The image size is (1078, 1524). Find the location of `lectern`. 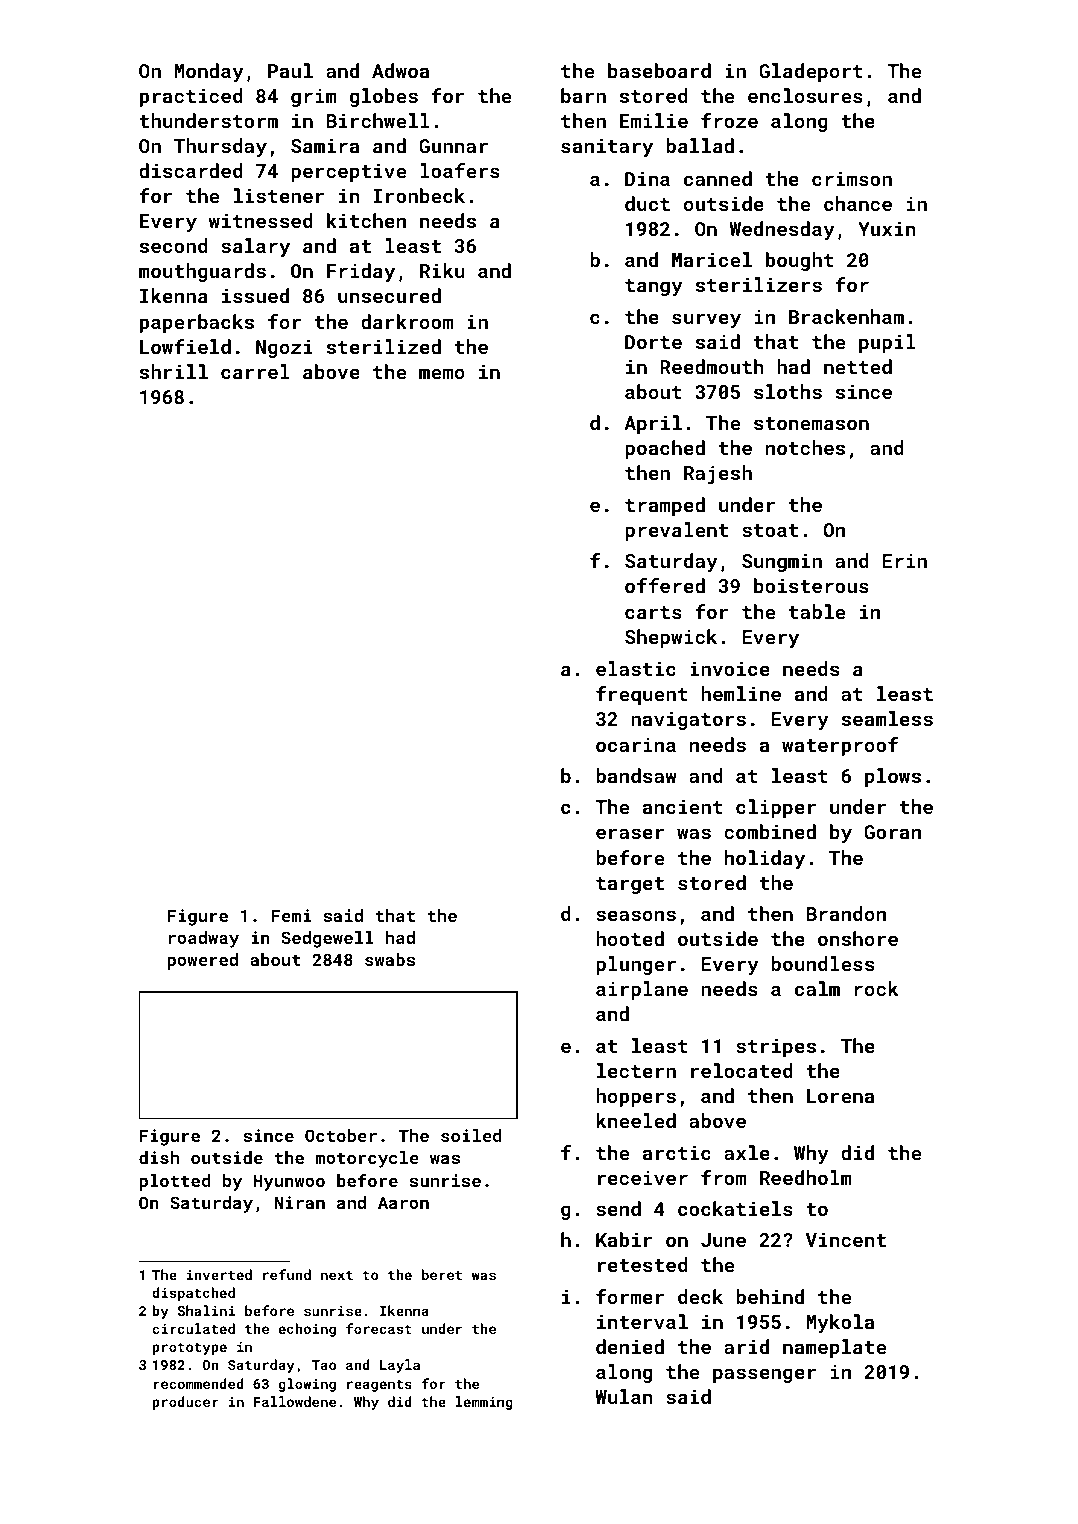

lectern is located at coordinates (636, 1070).
